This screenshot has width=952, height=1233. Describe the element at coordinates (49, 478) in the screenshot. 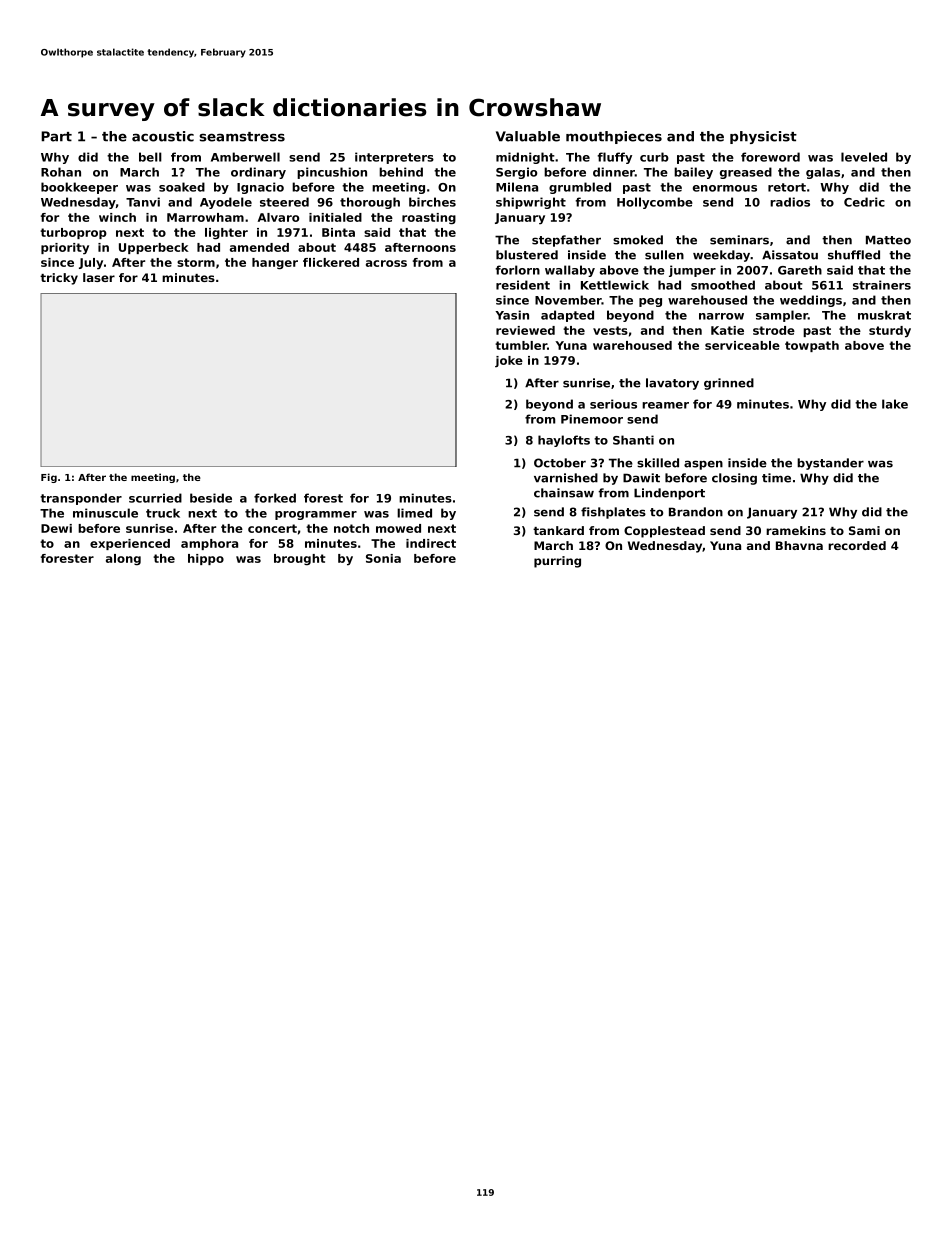

I see `Fig` at that location.
